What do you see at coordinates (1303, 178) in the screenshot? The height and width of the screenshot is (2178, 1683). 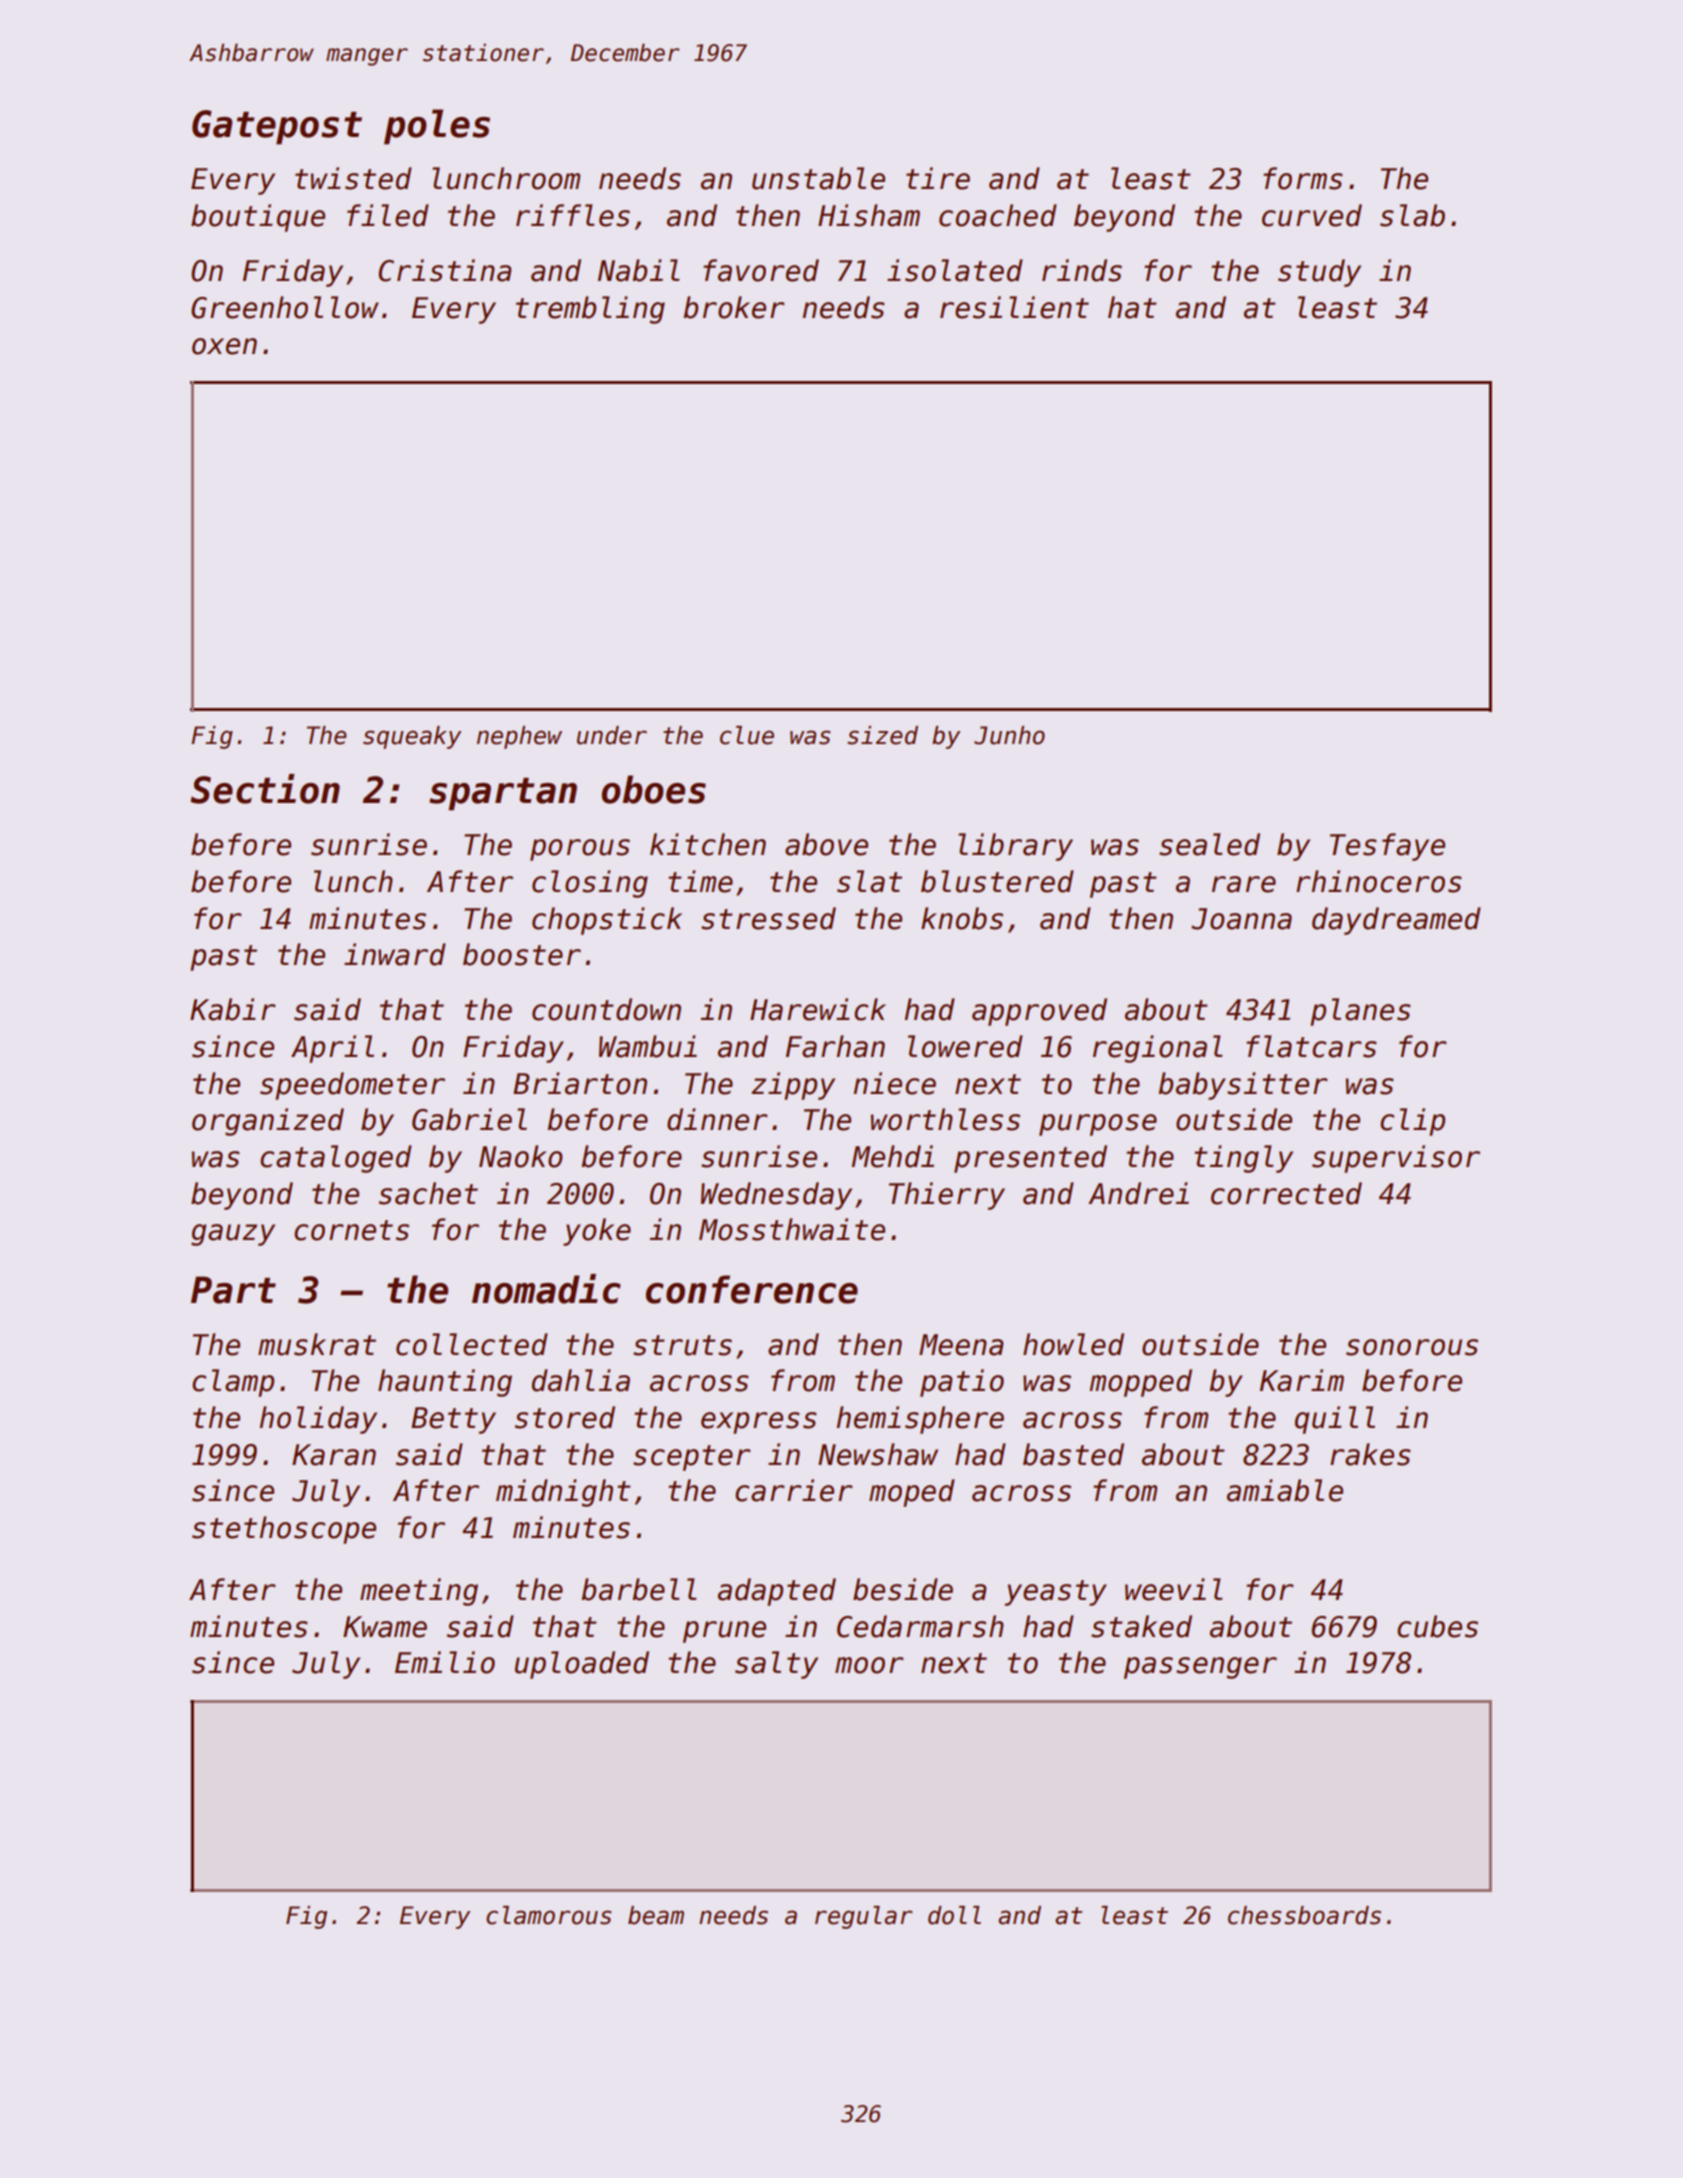 I see `forms` at bounding box center [1303, 178].
